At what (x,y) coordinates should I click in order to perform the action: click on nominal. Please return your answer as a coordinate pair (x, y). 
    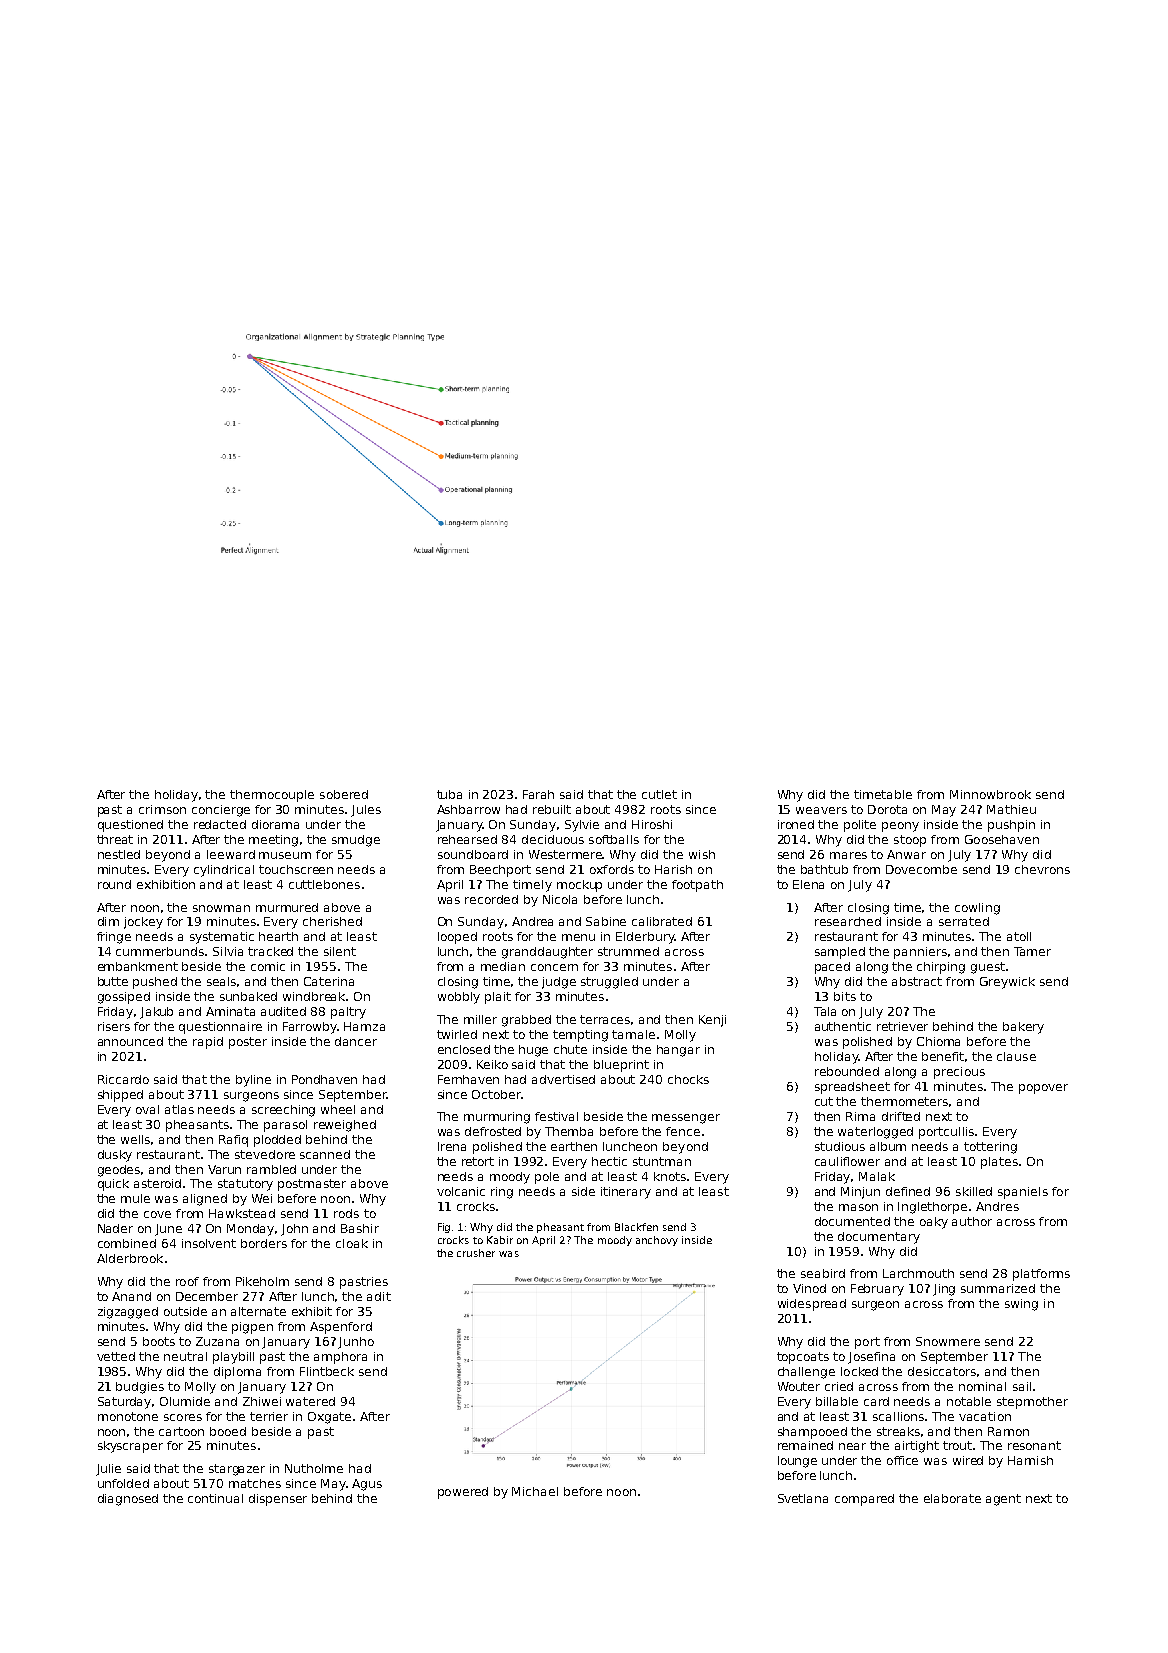
    Looking at the image, I should click on (982, 1386).
